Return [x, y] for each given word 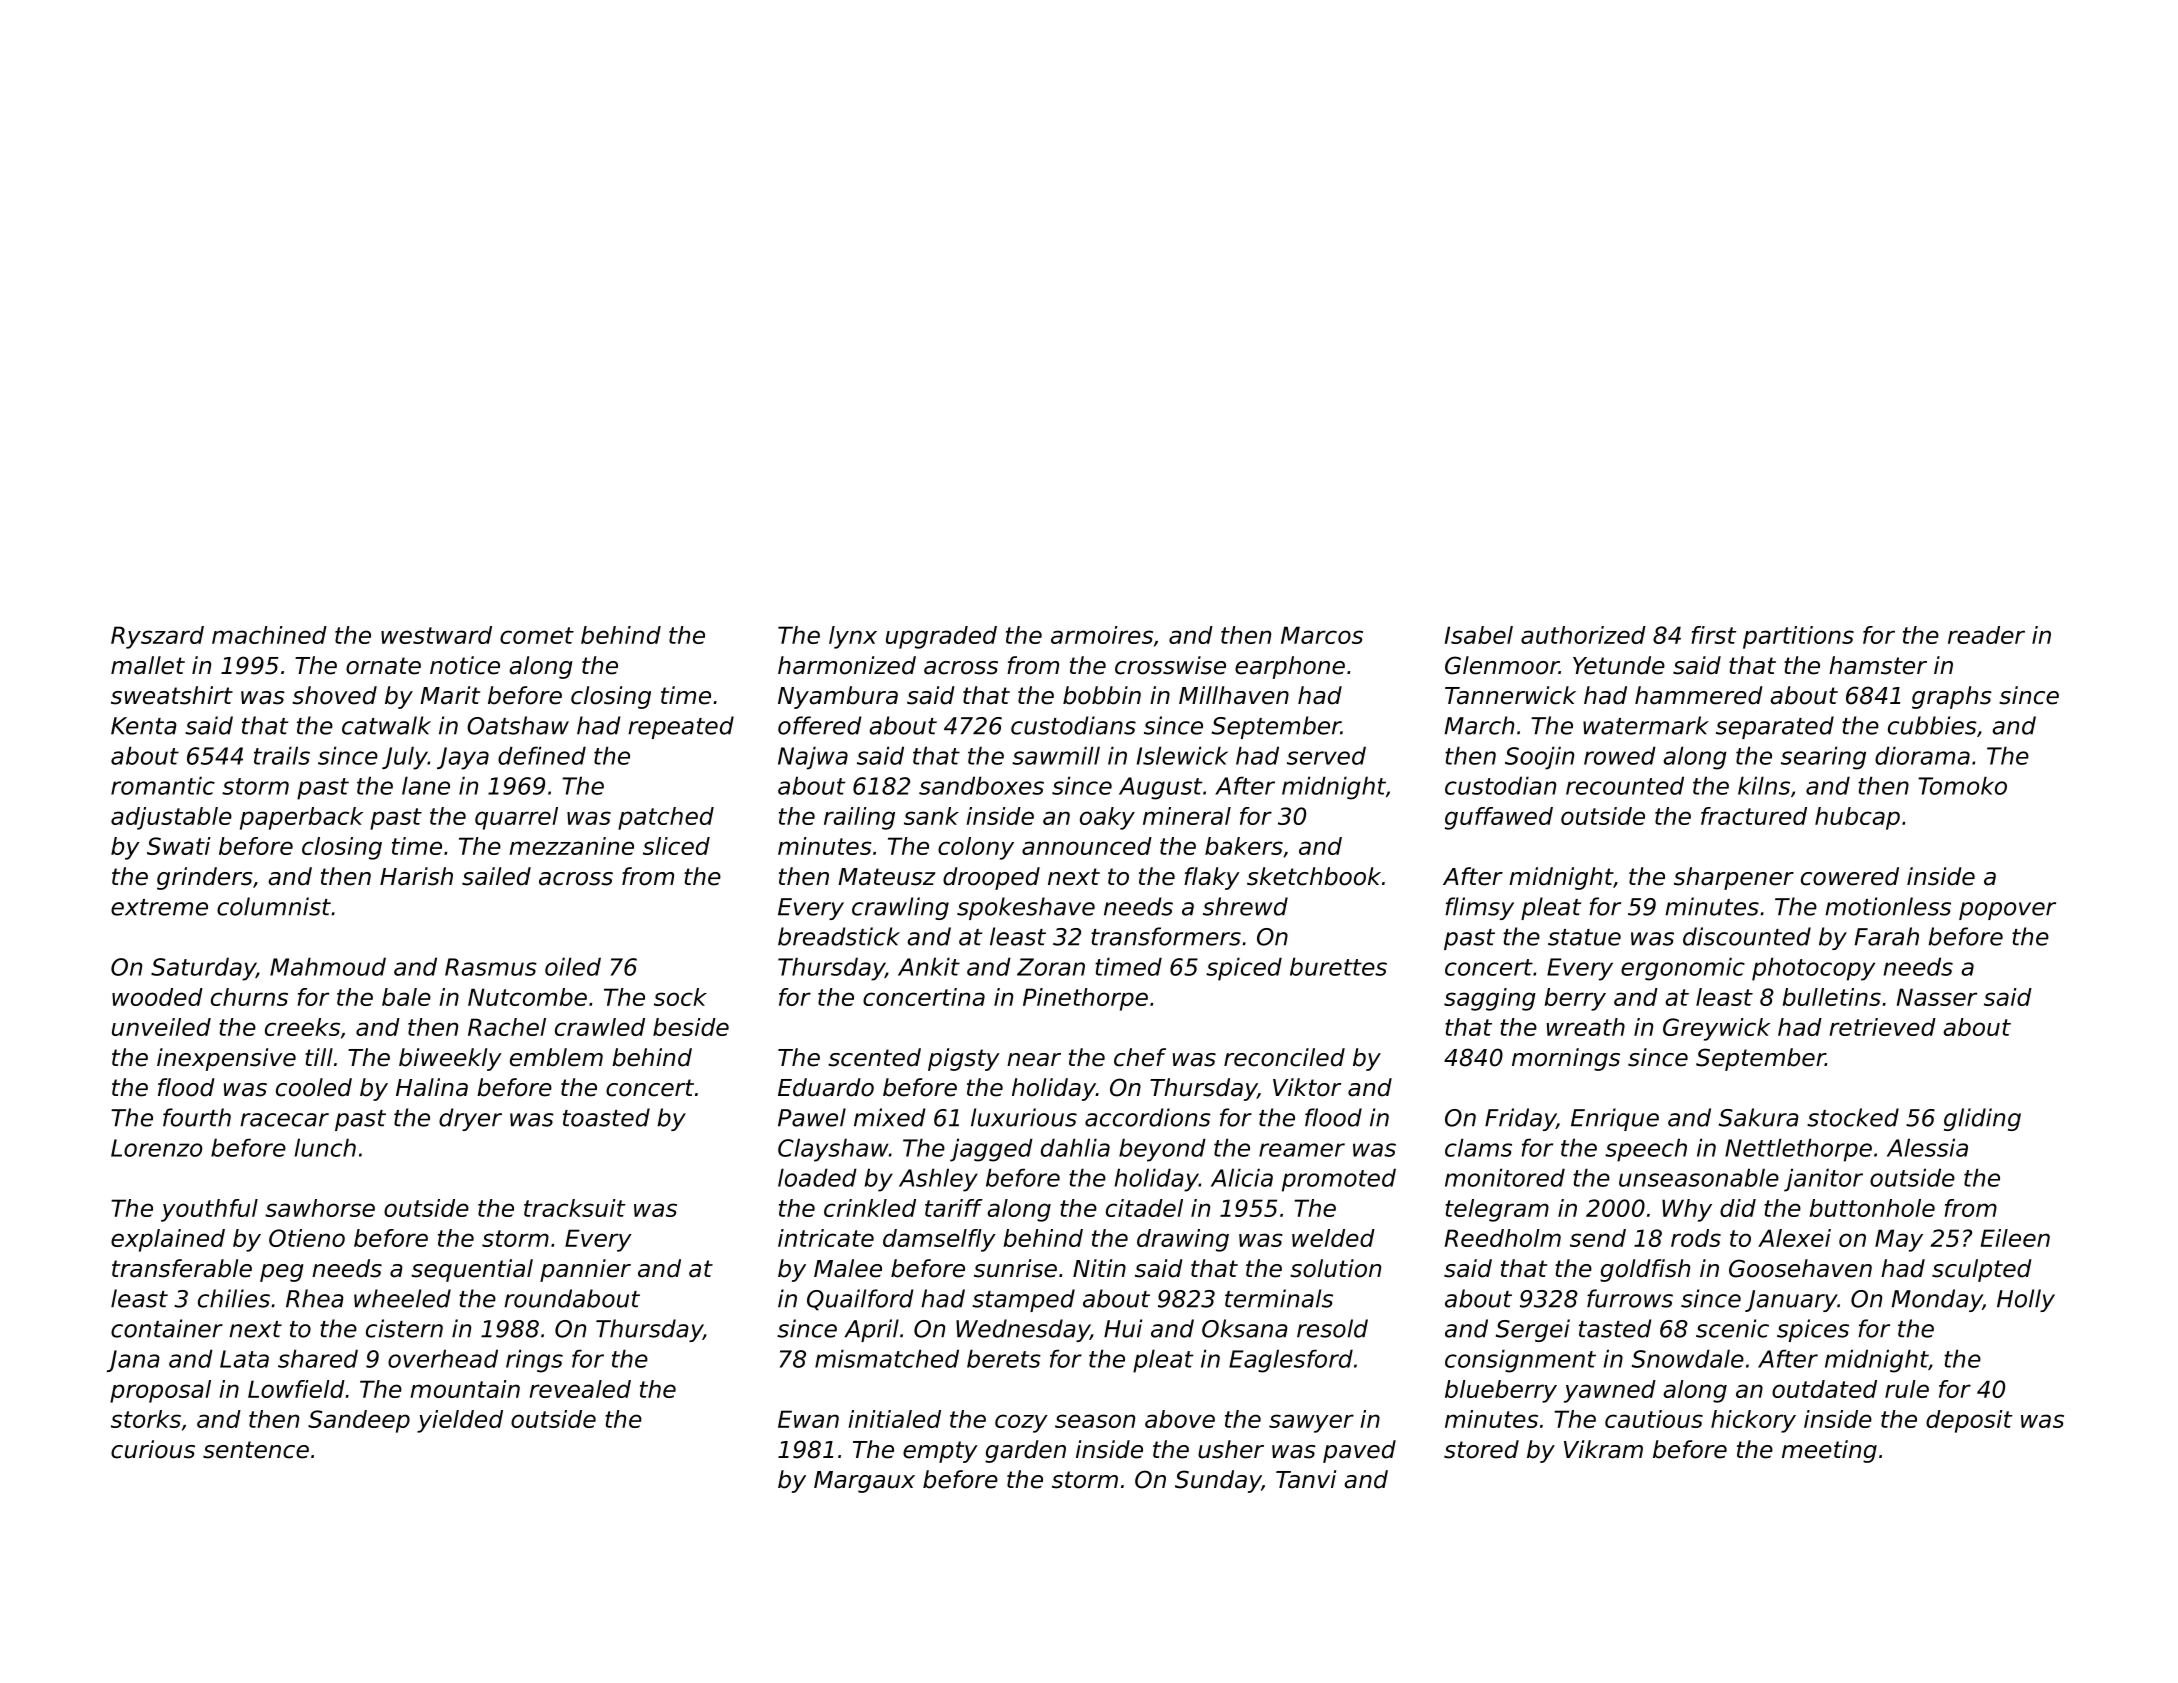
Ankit [929, 966]
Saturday [203, 969]
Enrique [1615, 1119]
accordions [1148, 1117]
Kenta [144, 726]
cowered [1850, 876]
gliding [1982, 1119]
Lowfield [296, 1389]
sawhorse [320, 1208]
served [1326, 755]
